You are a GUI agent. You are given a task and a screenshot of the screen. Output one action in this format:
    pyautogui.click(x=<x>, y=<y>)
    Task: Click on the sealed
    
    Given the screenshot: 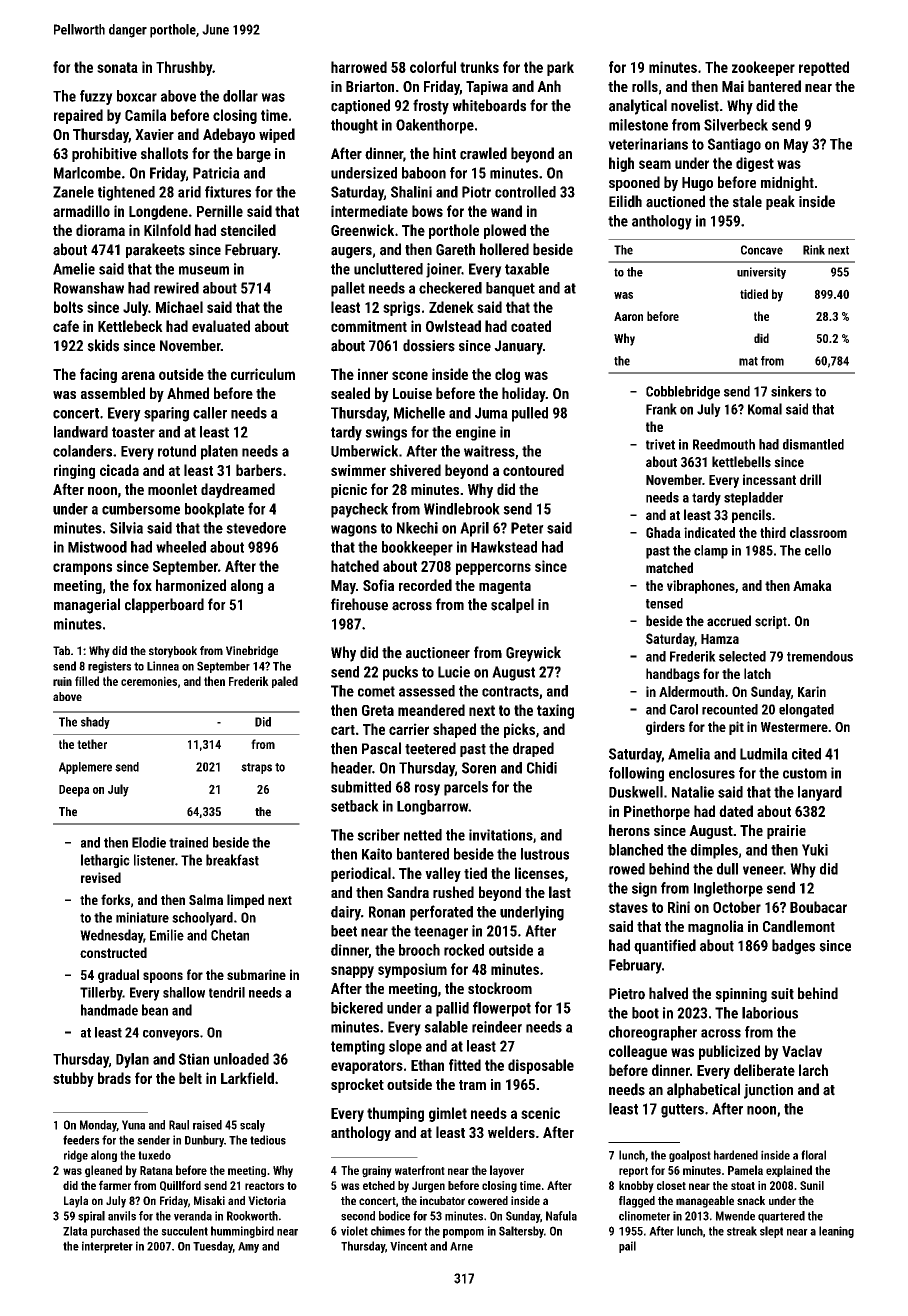 What is the action you would take?
    pyautogui.click(x=350, y=393)
